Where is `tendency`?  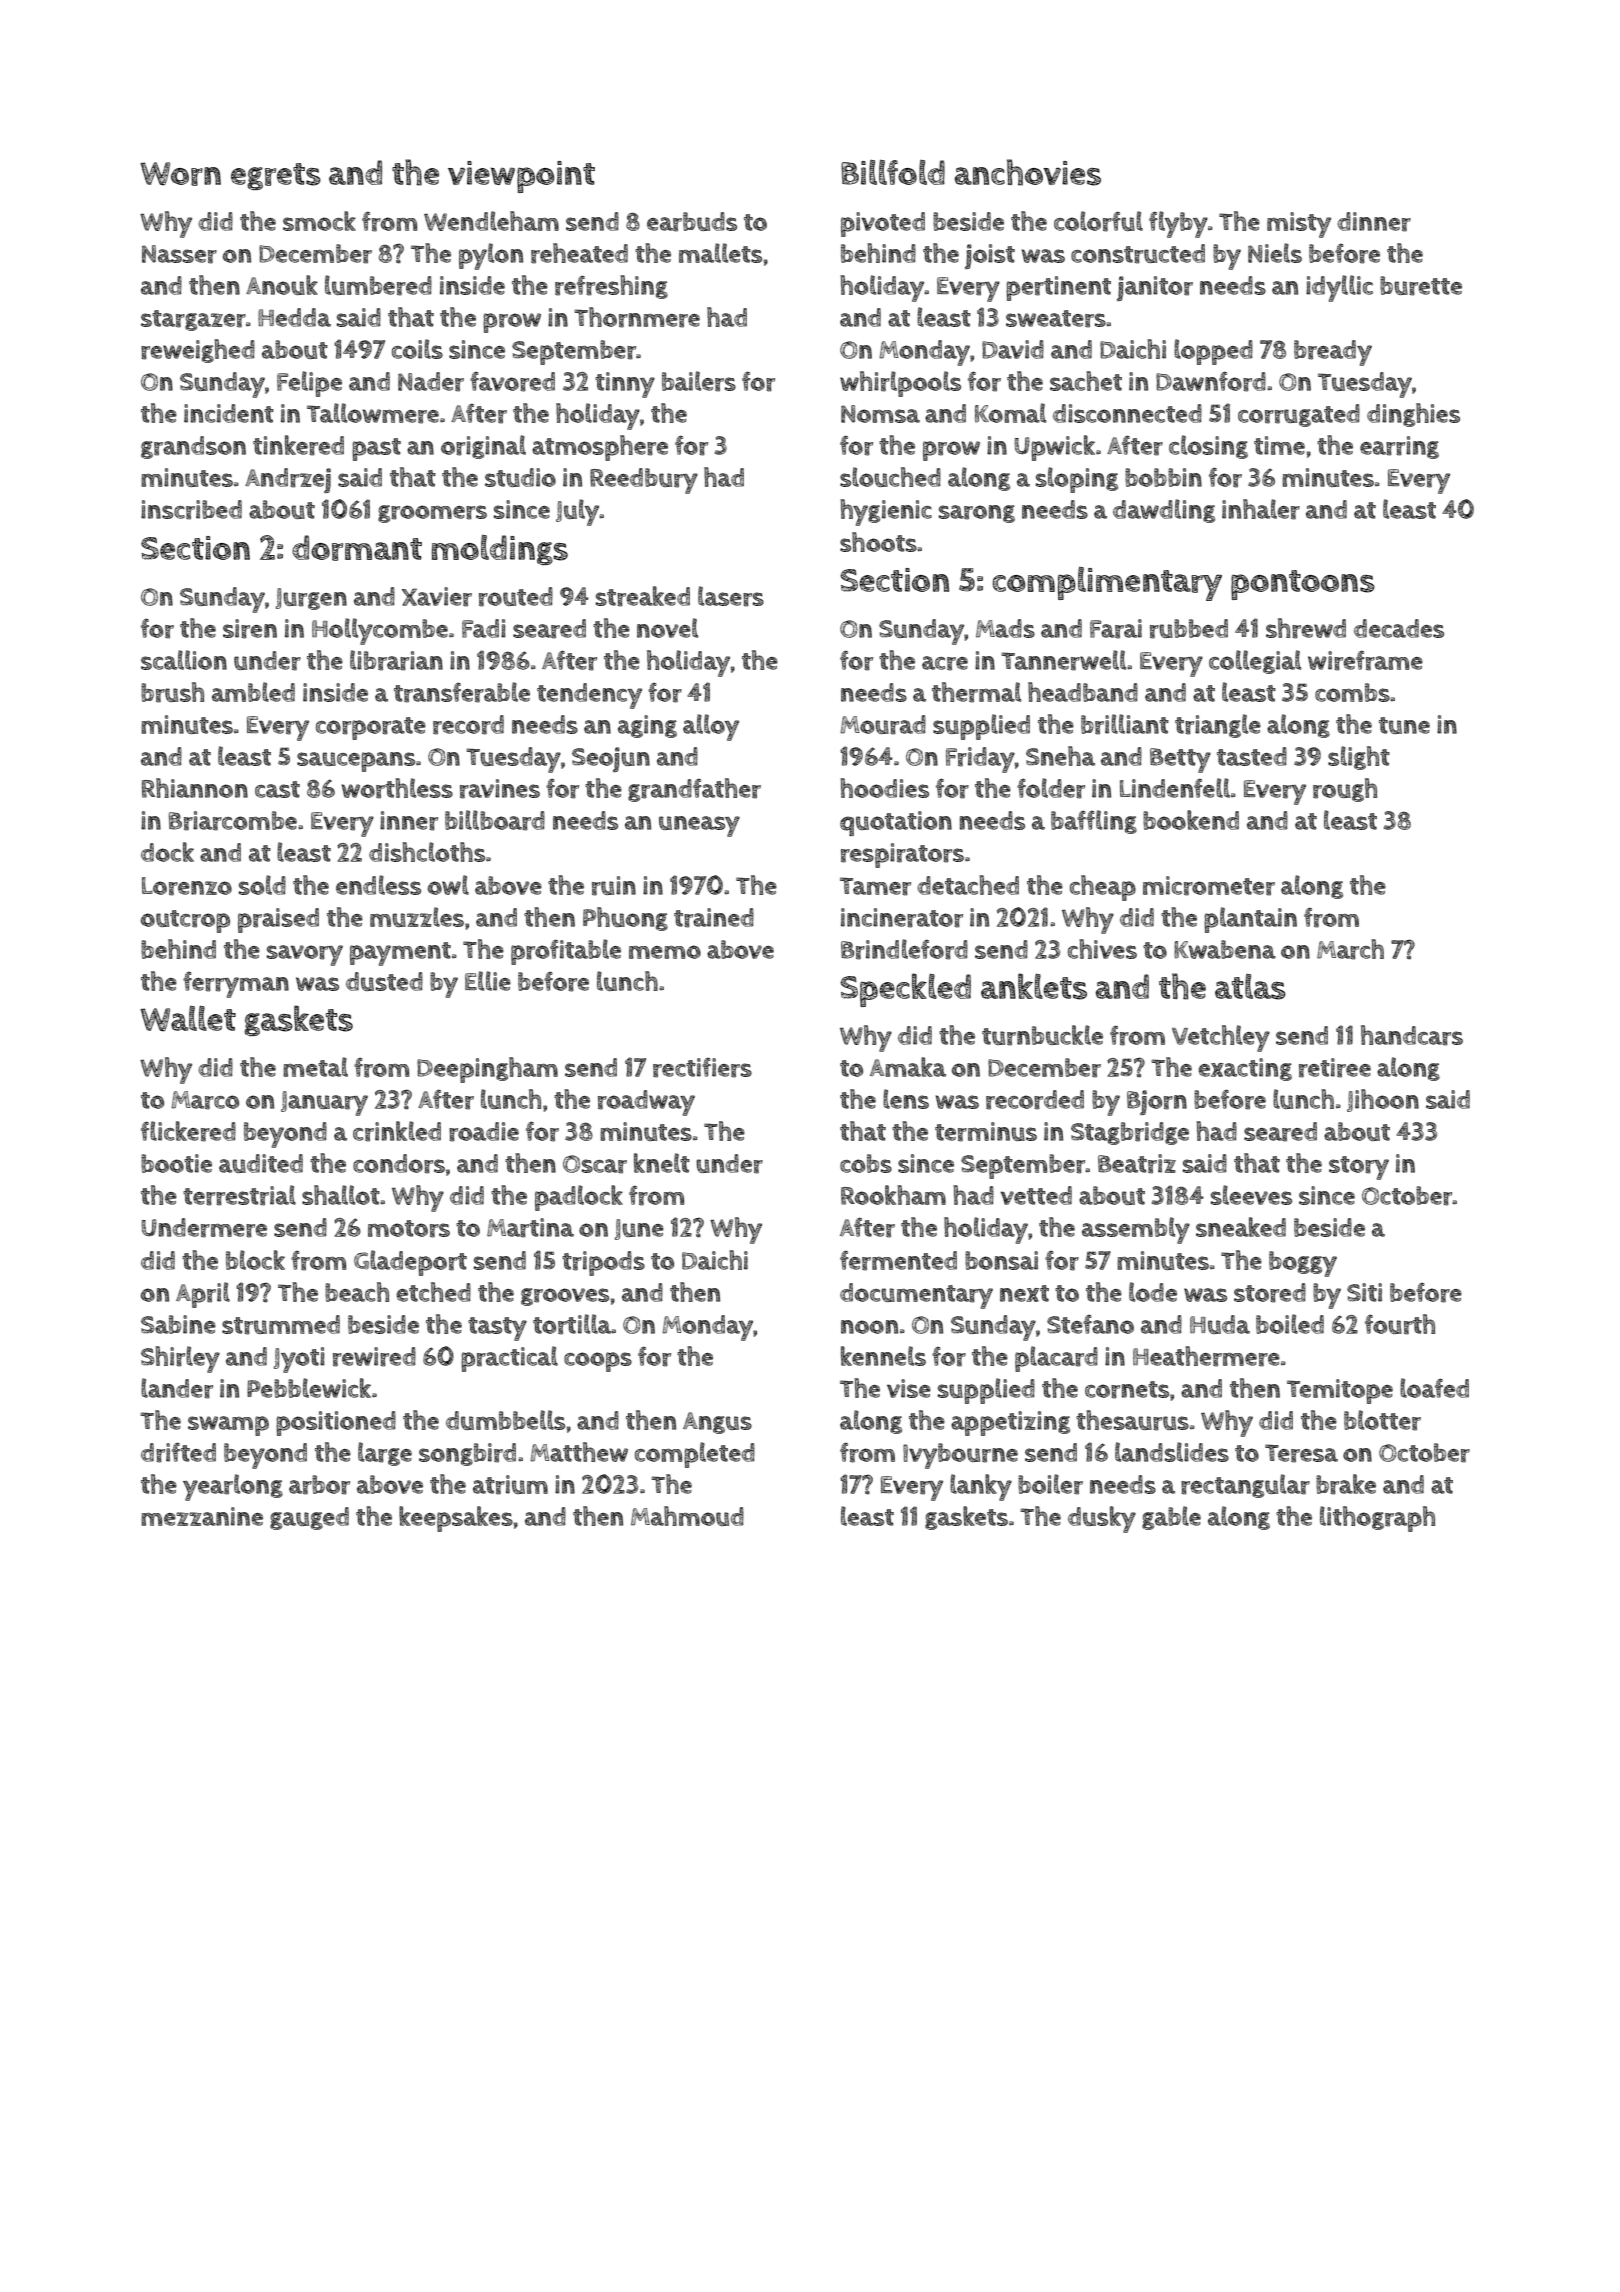
tendency is located at coordinates (589, 696).
